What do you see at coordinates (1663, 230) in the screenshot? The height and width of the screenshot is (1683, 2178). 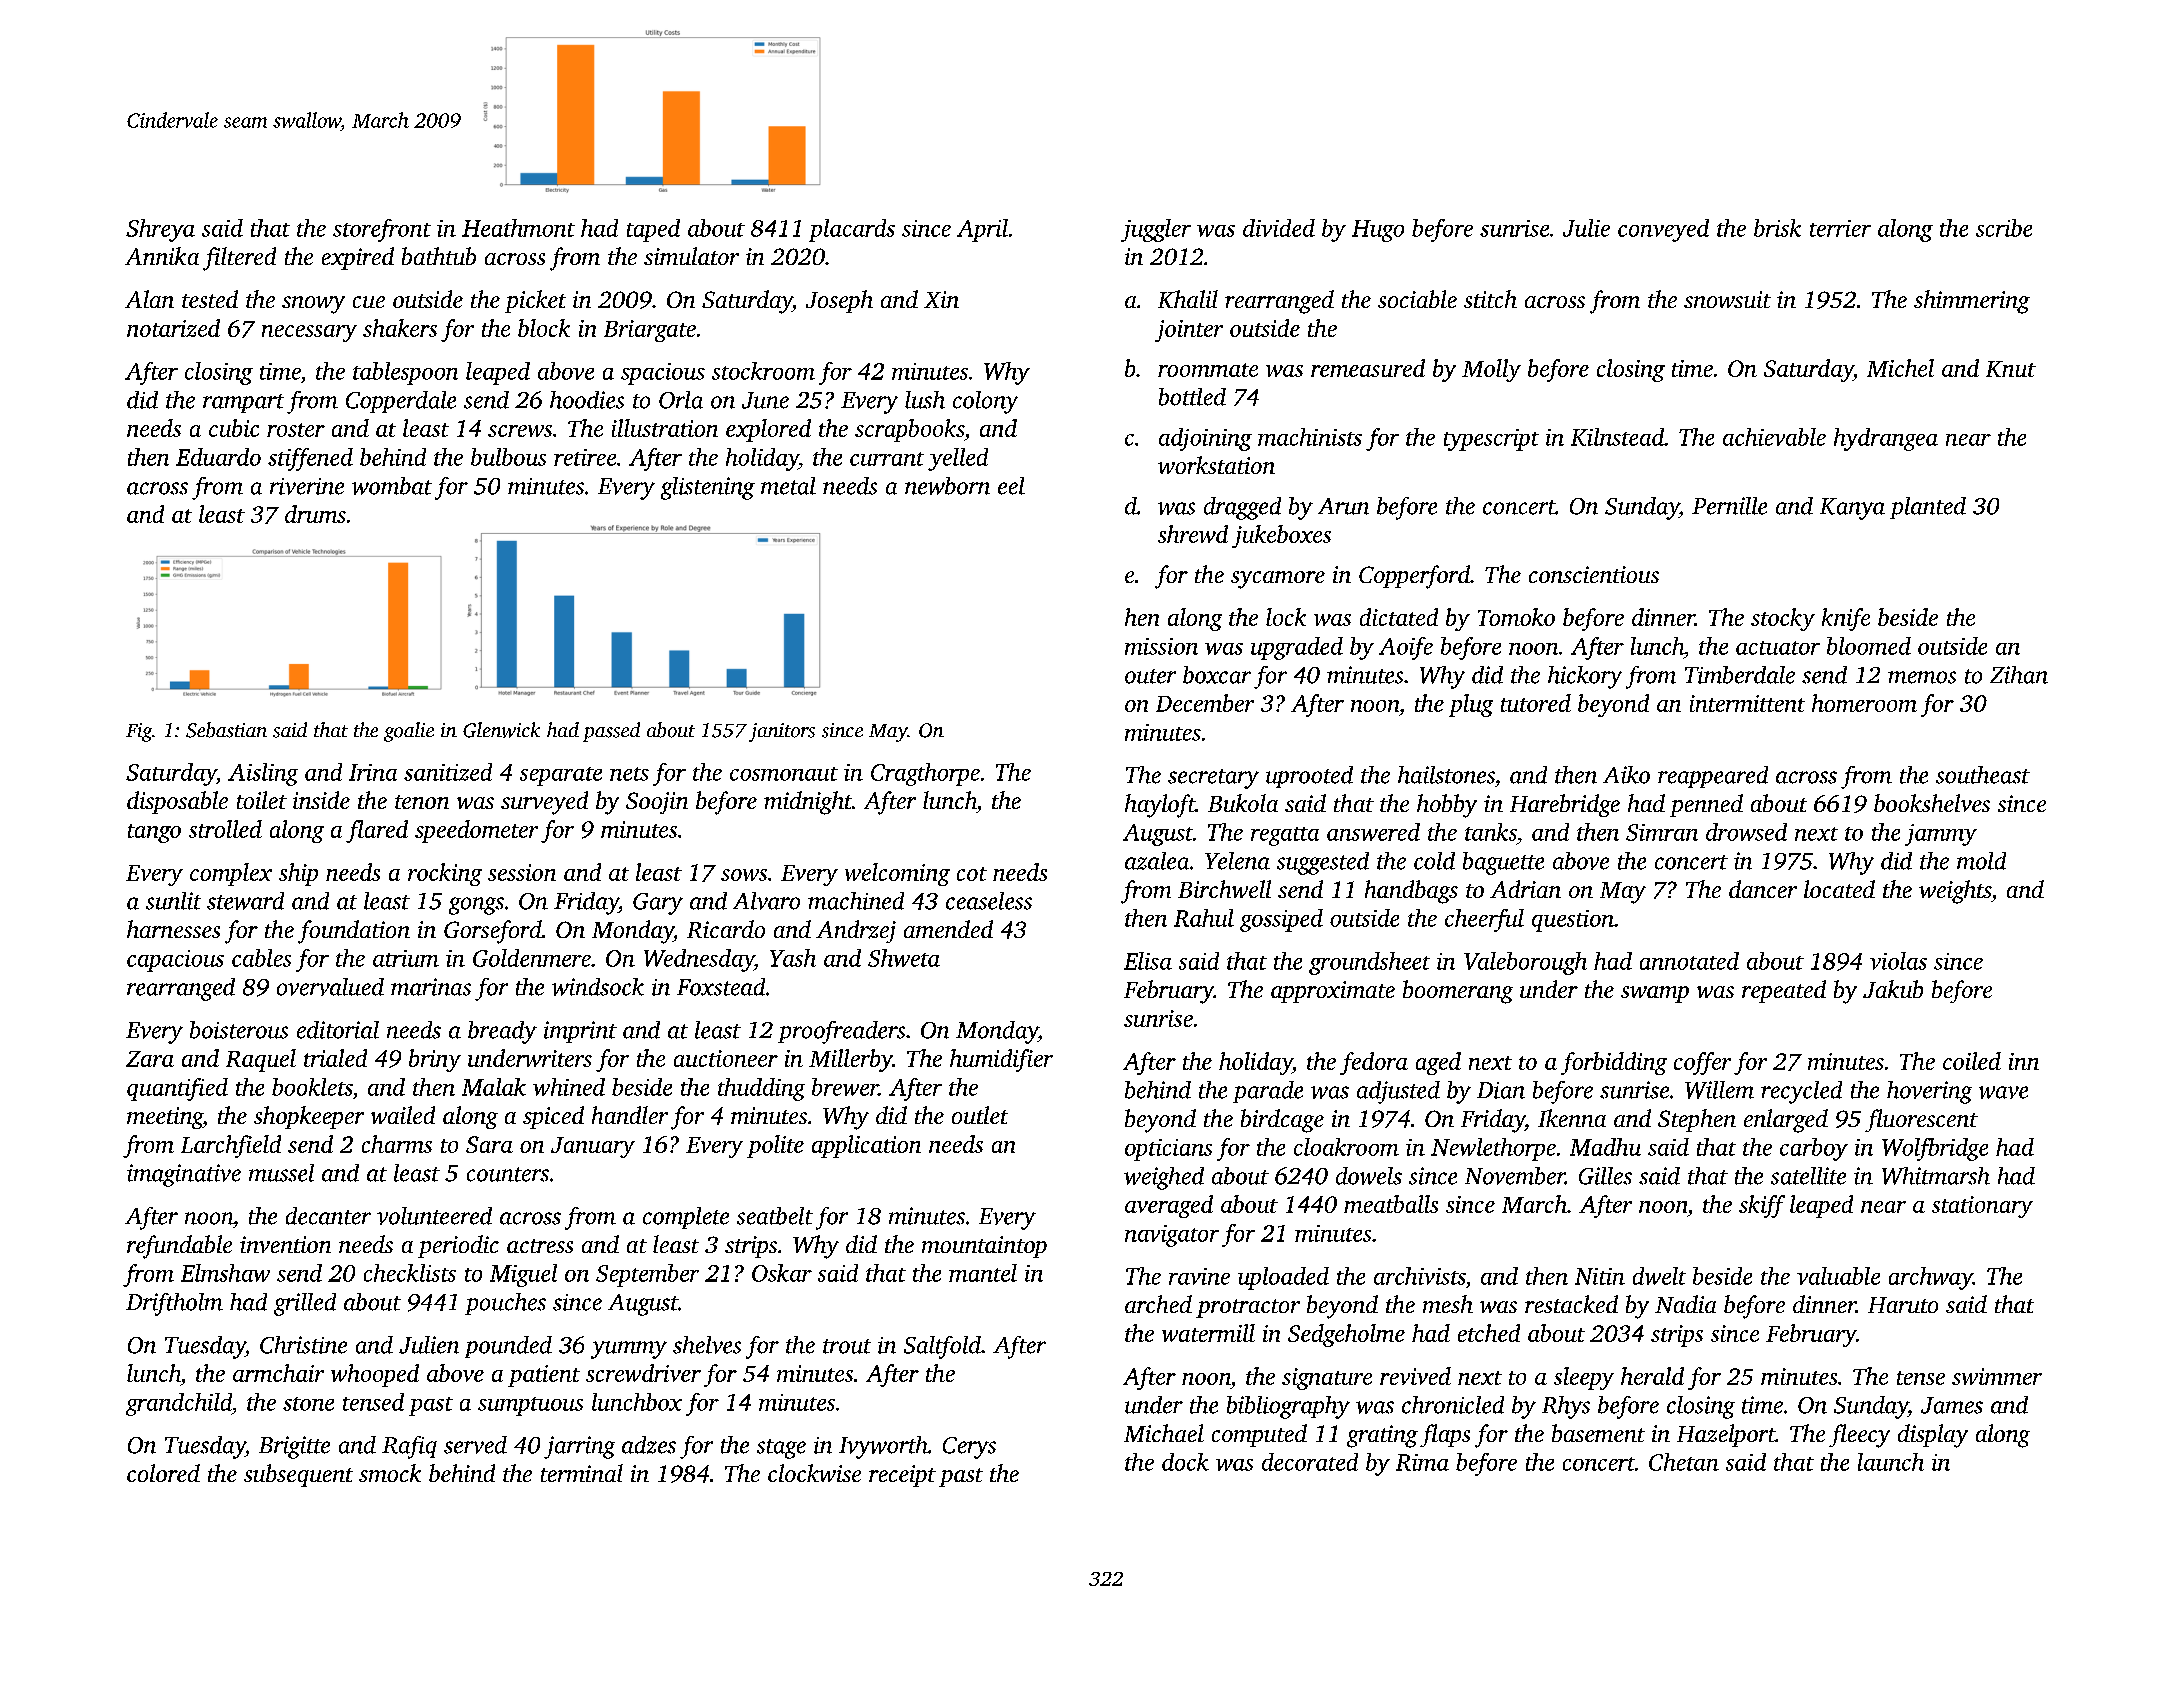 I see `conveyed` at bounding box center [1663, 230].
